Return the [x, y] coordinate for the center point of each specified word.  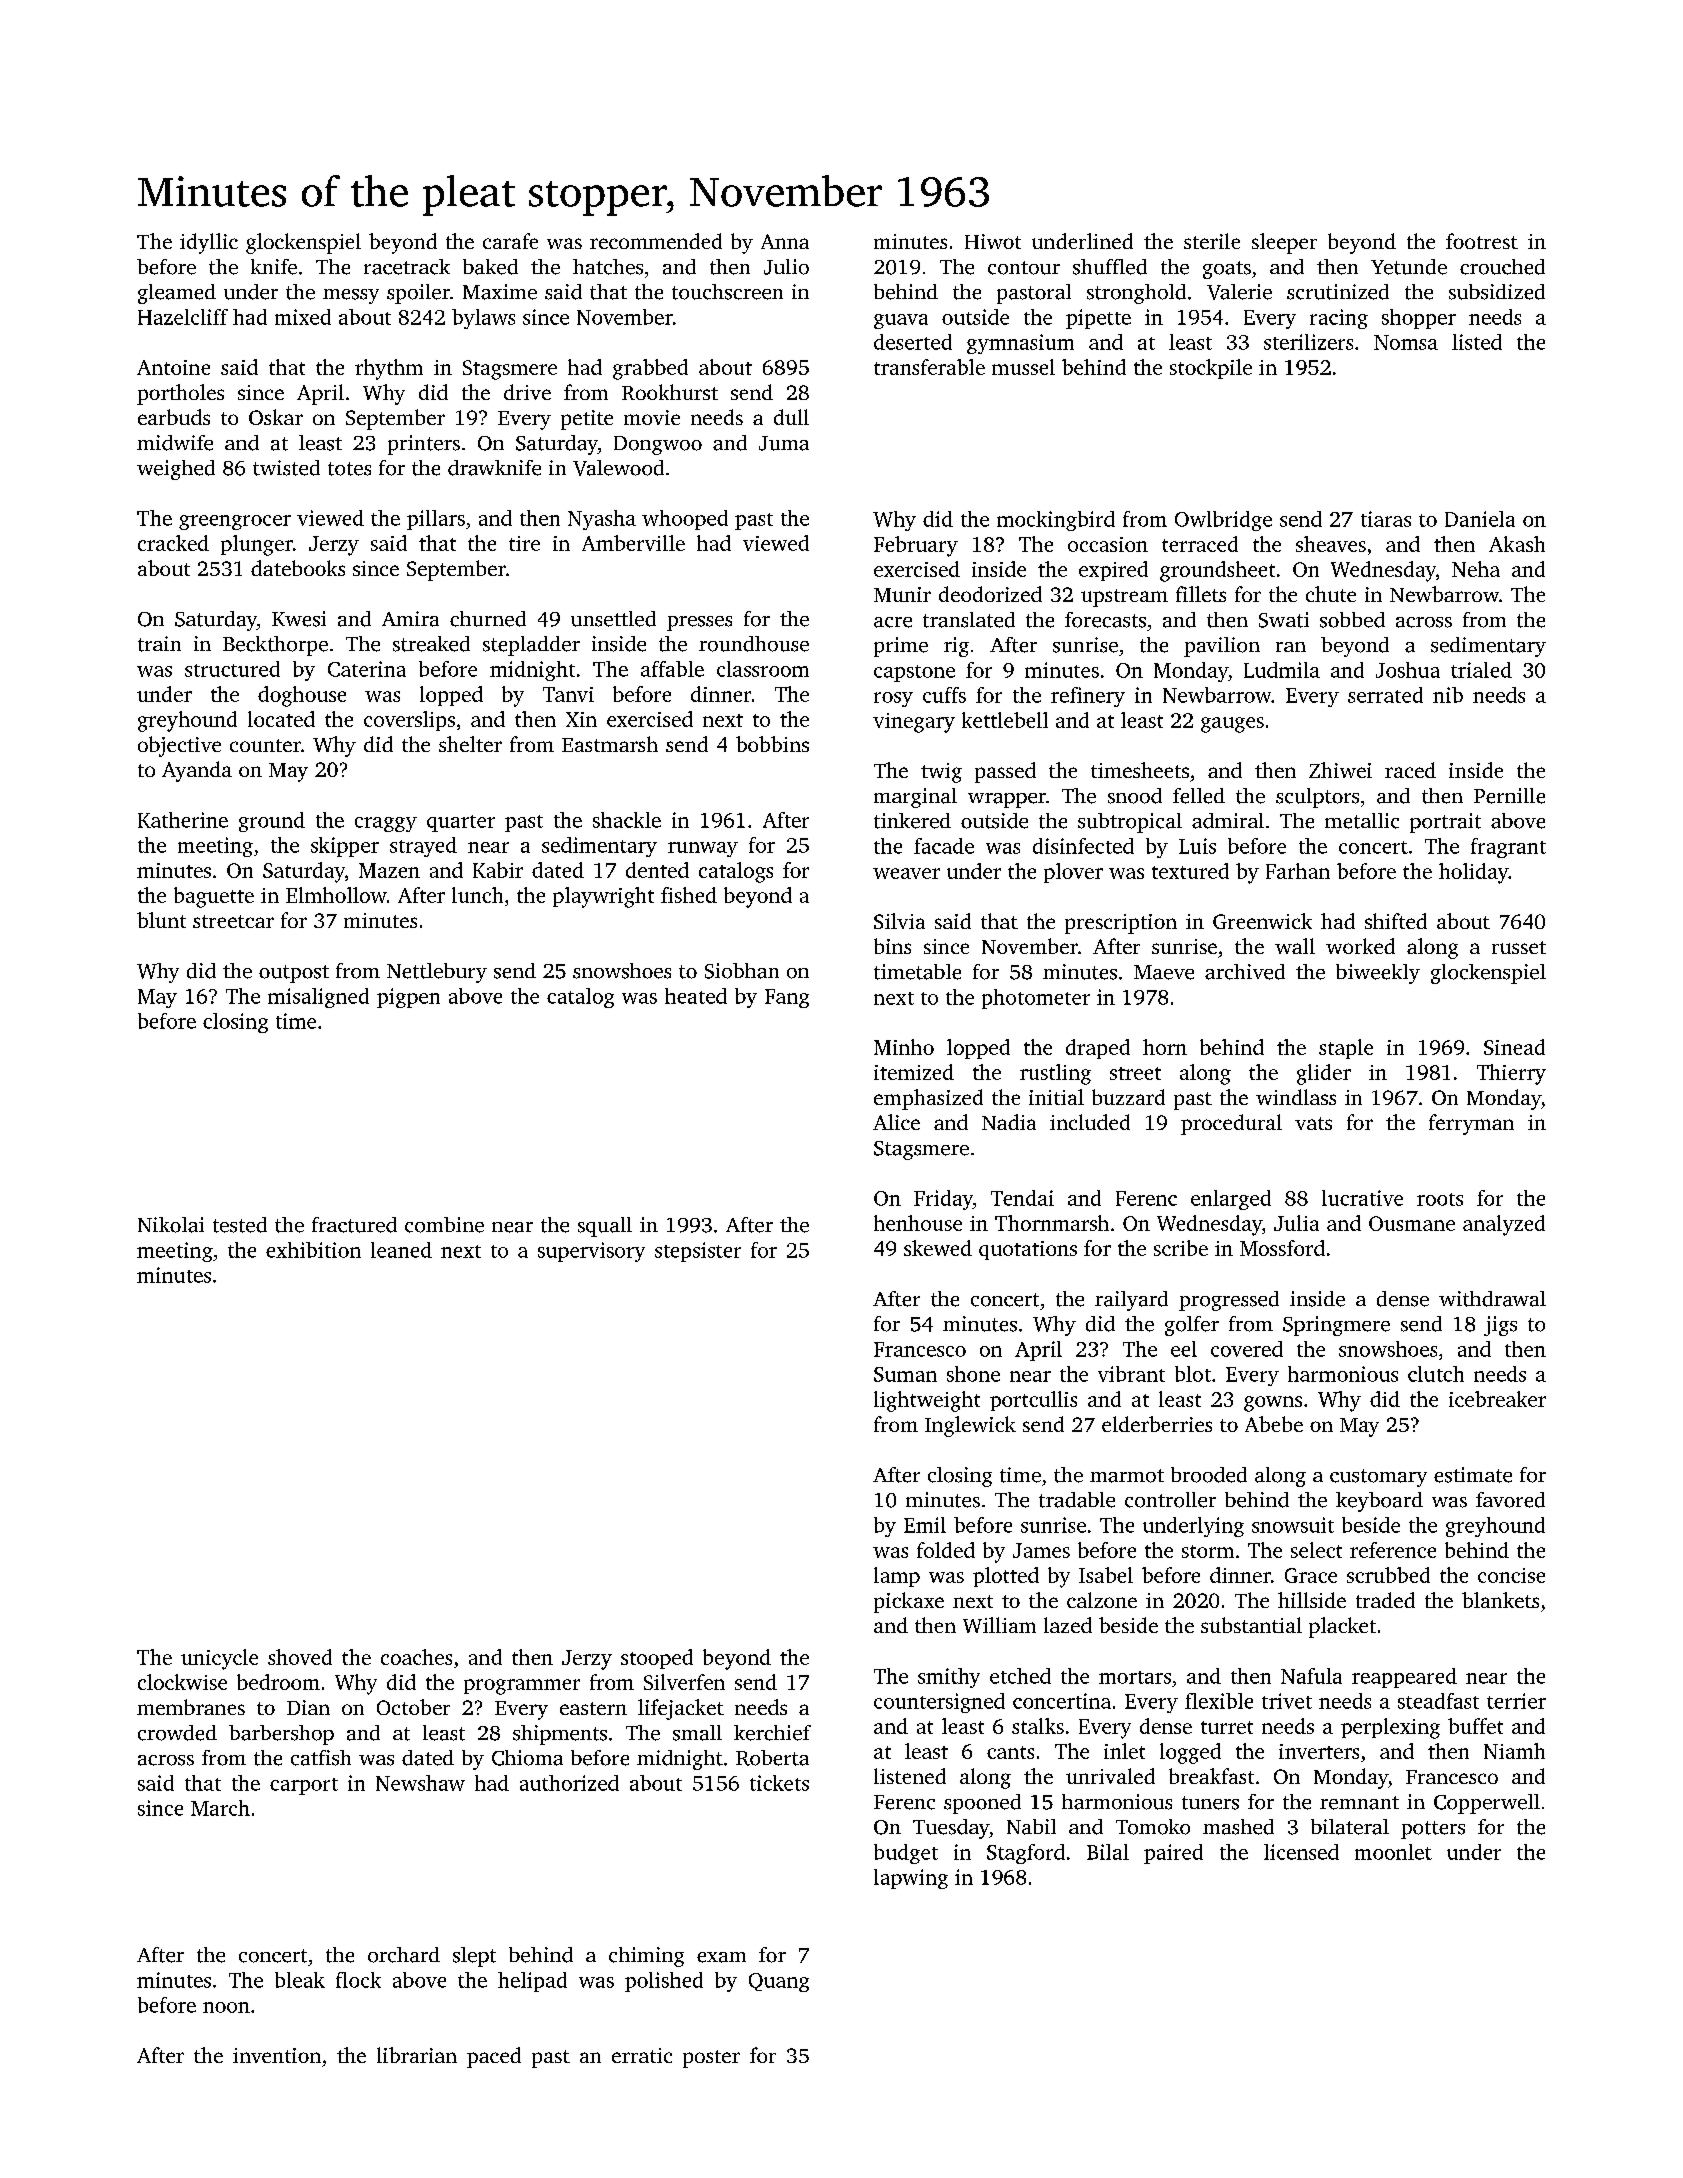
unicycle [219, 1659]
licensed [1301, 1852]
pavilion [1222, 647]
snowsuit [1293, 1525]
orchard [404, 1955]
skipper [345, 847]
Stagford [1026, 1854]
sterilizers [1308, 342]
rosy [893, 699]
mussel [1023, 367]
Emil [925, 1525]
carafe [510, 241]
